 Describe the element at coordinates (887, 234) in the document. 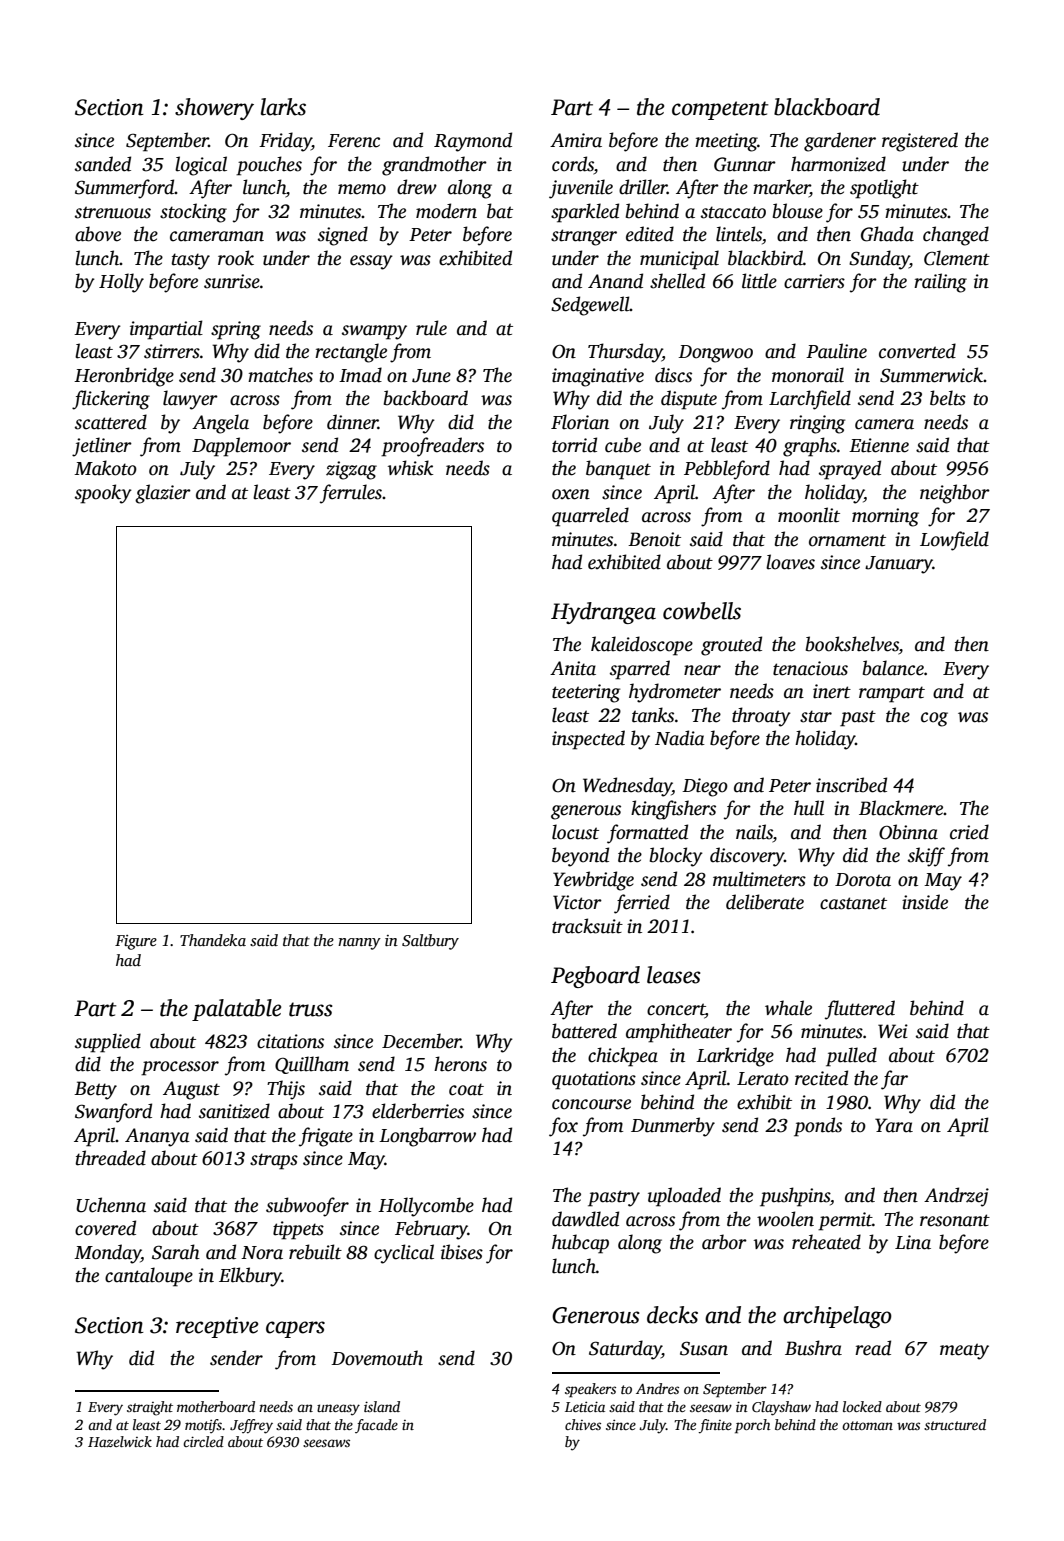

I see `Ghada` at that location.
